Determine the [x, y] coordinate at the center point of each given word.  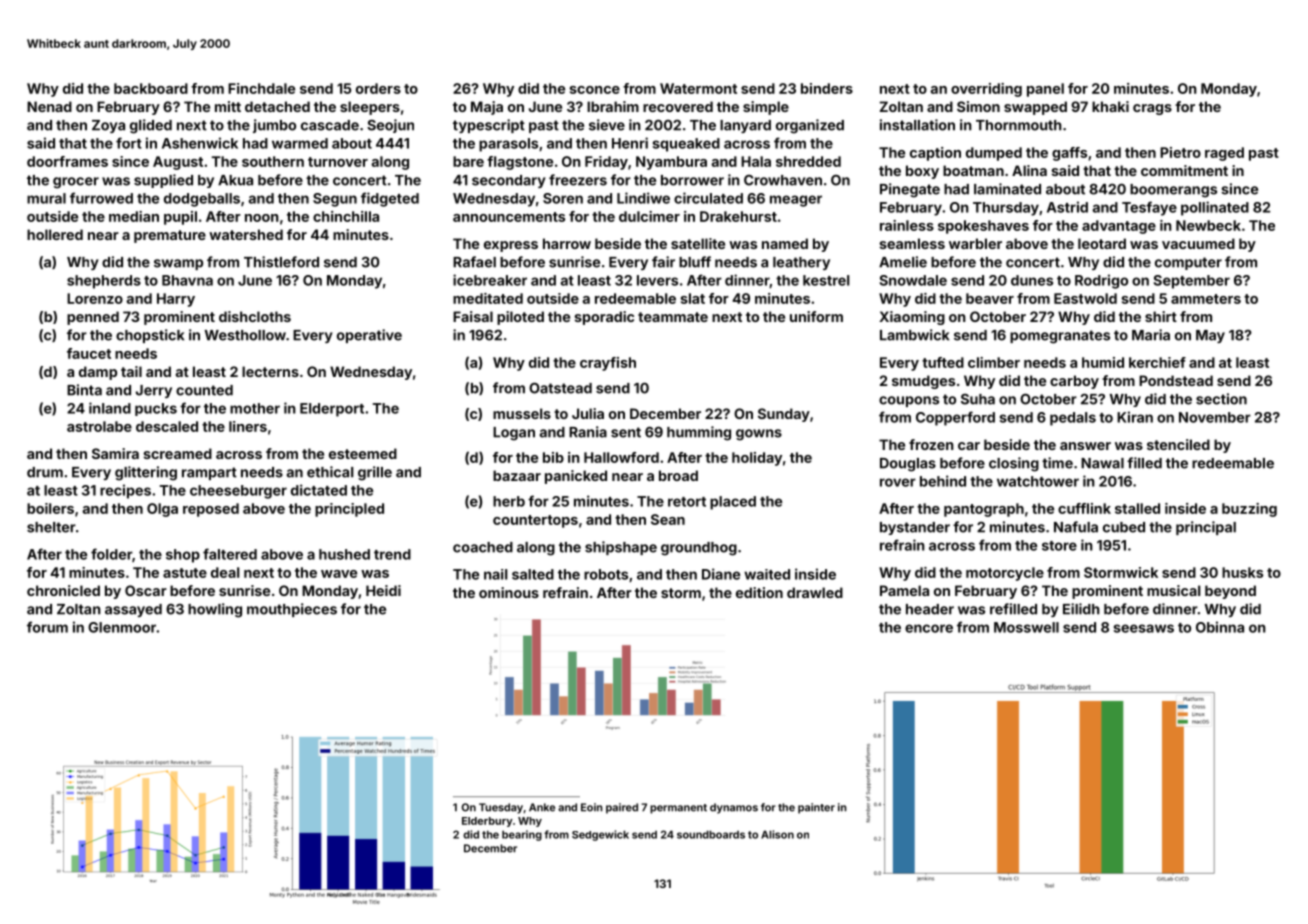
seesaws [1143, 628]
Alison [777, 834]
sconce [595, 90]
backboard [151, 88]
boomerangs [1173, 191]
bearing [522, 835]
